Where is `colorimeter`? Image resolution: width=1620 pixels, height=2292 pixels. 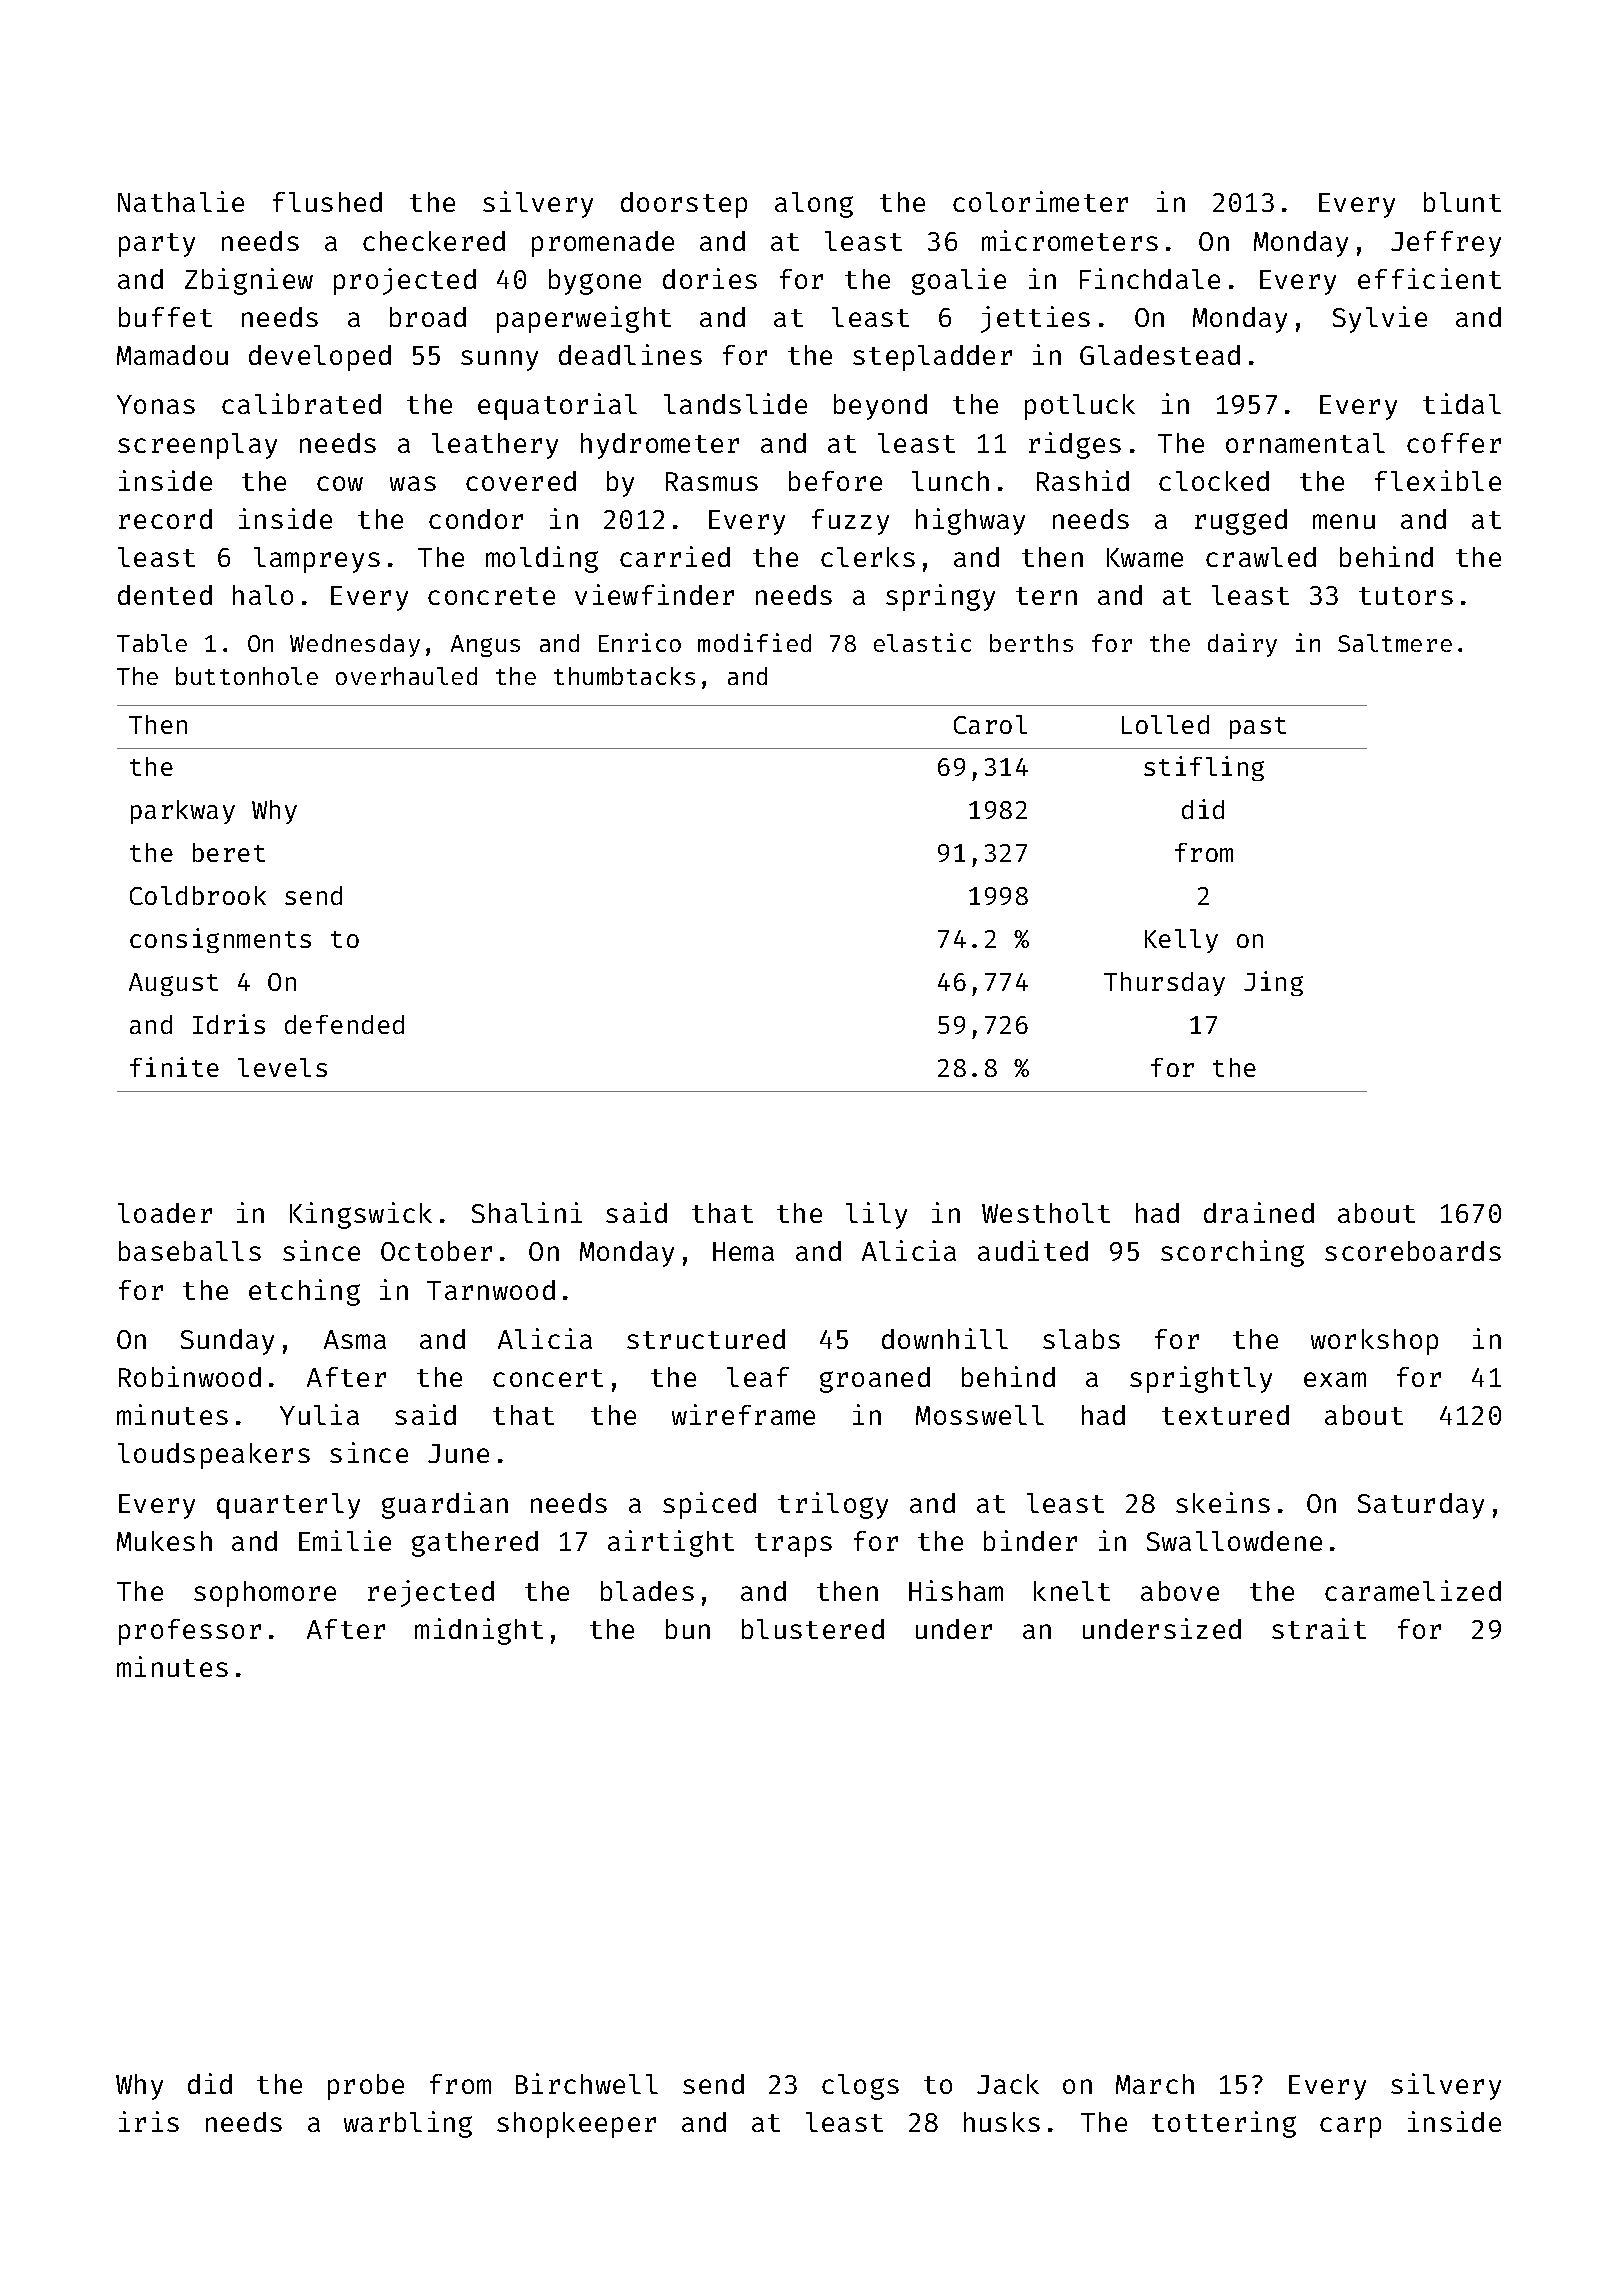
colorimeter is located at coordinates (1040, 201).
